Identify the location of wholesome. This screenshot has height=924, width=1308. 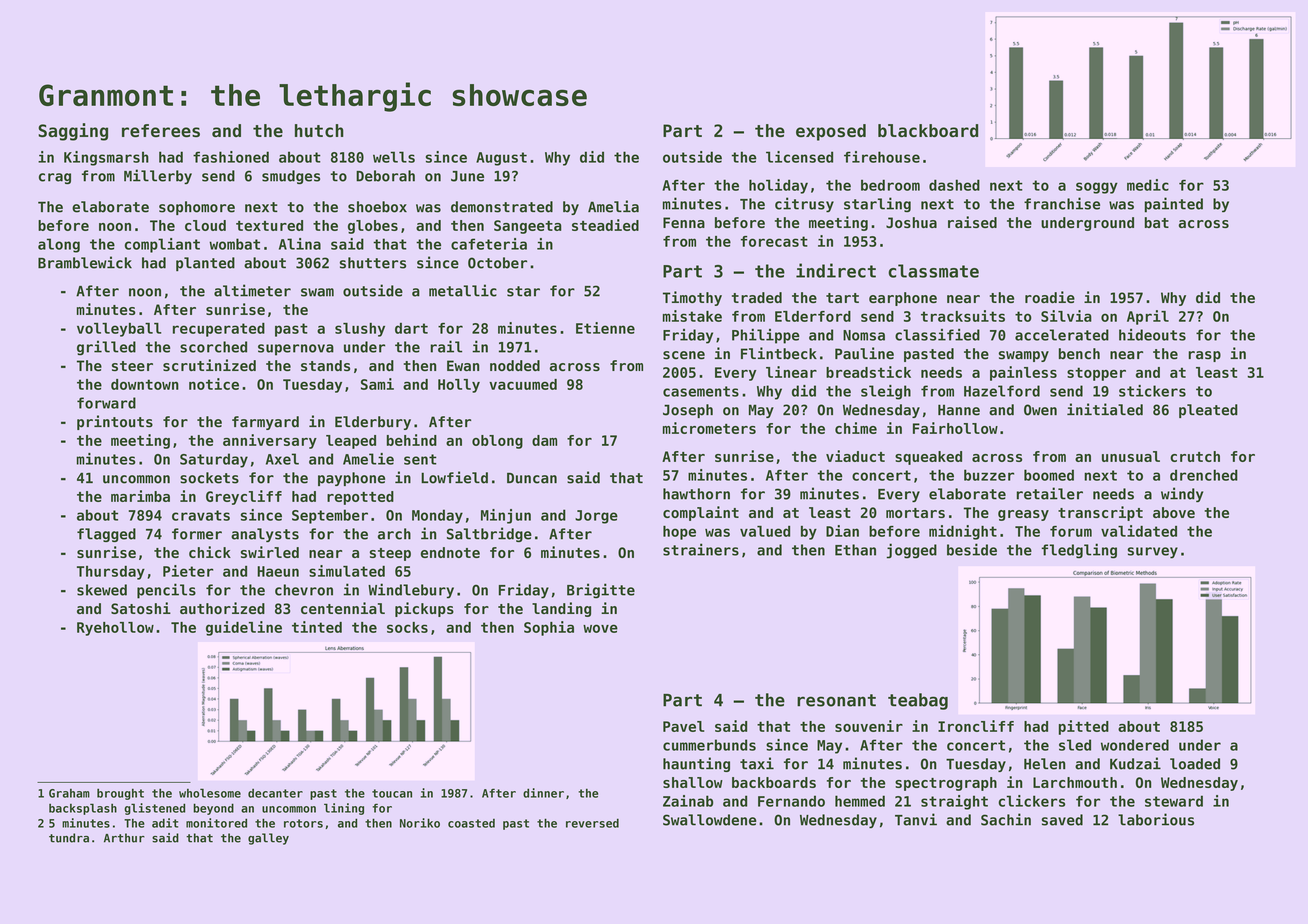
(210, 793).
